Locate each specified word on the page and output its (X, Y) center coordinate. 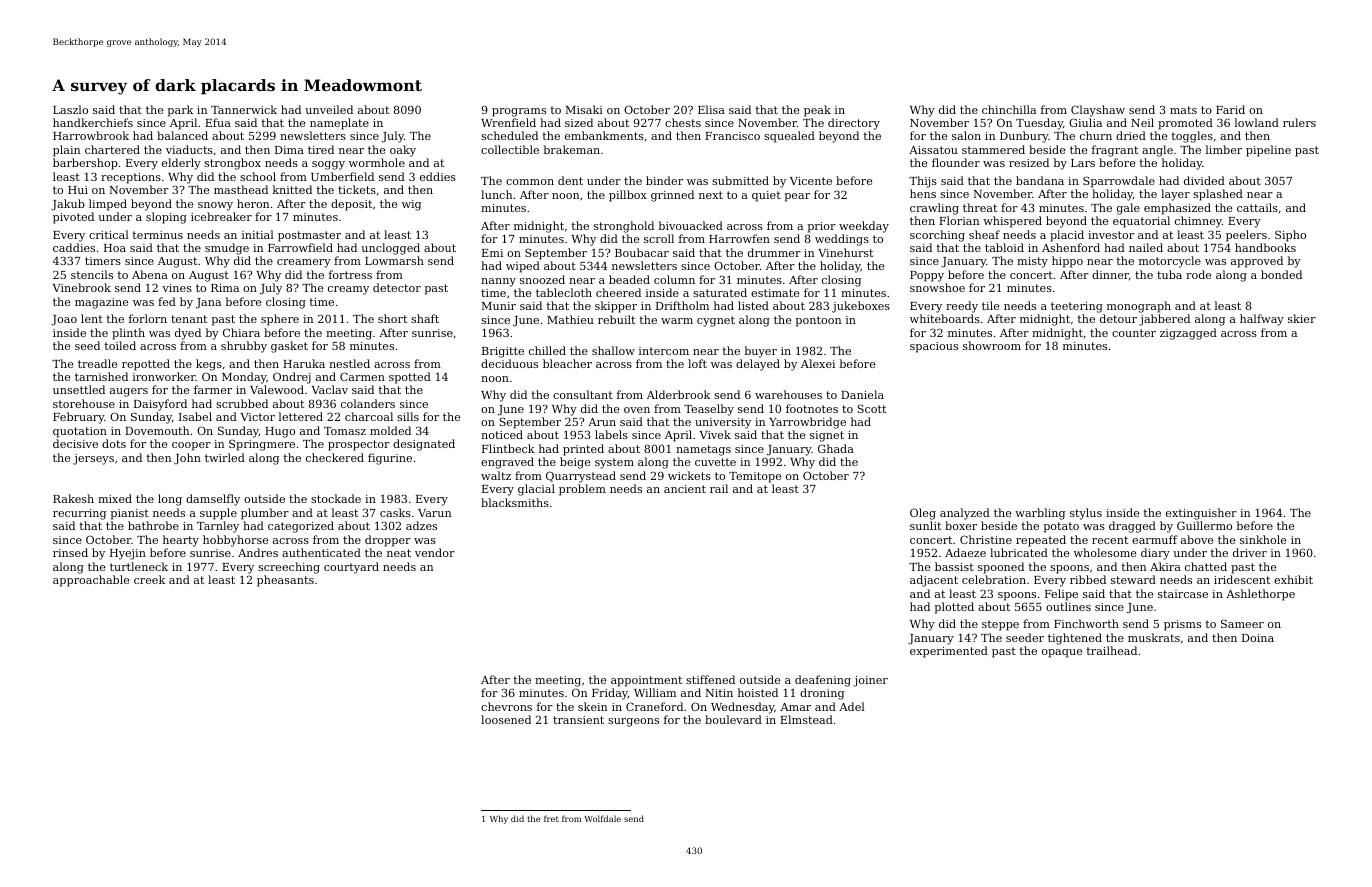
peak (817, 111)
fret (551, 818)
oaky (403, 151)
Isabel (195, 416)
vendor (435, 552)
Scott (872, 408)
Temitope (755, 477)
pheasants (285, 581)
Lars (1083, 163)
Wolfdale (603, 818)
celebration (994, 579)
